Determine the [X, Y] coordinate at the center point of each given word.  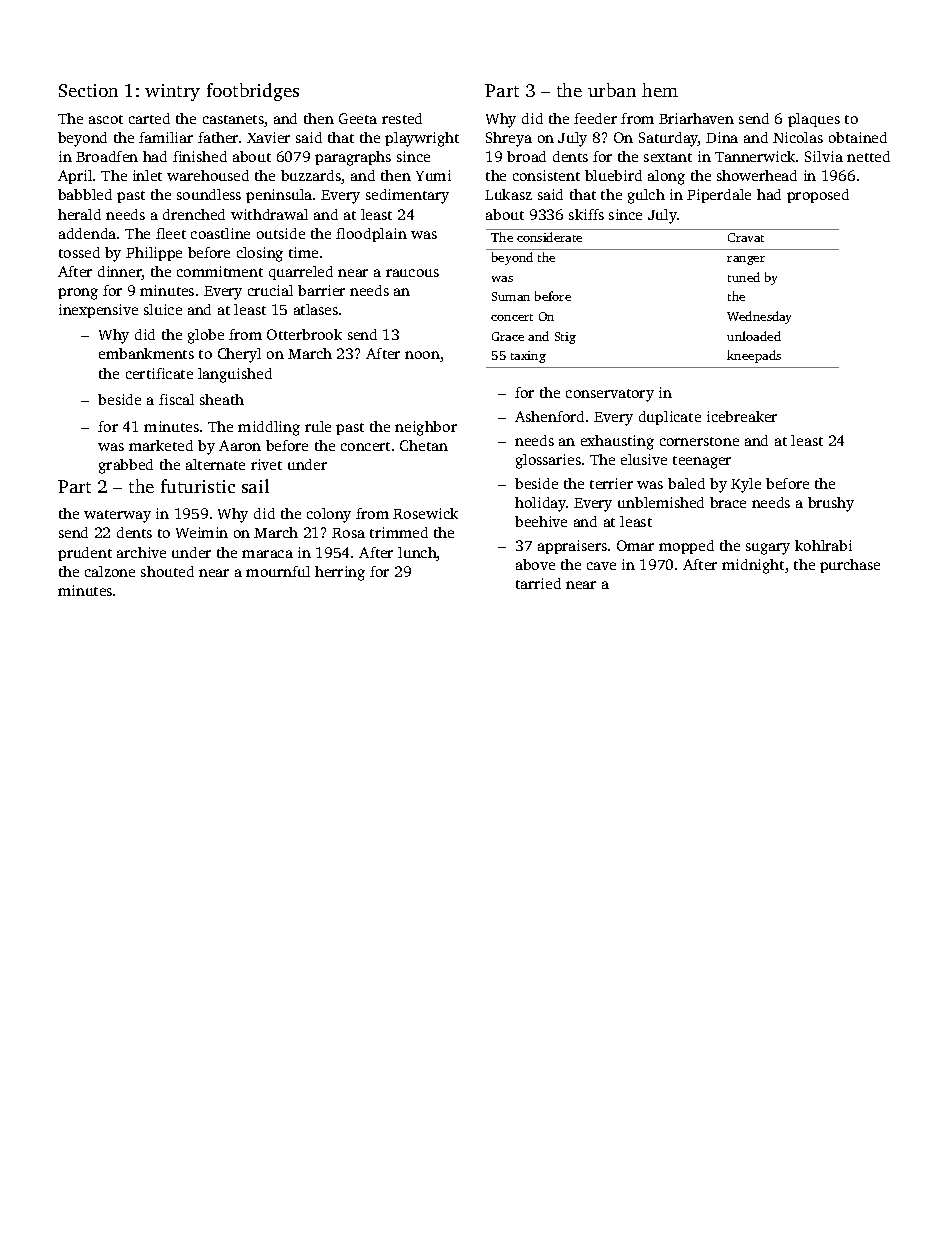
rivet [266, 464]
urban [612, 90]
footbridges [253, 92]
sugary [768, 549]
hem [660, 90]
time [303, 252]
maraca [267, 554]
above [535, 564]
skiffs [586, 214]
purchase [850, 566]
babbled [85, 194]
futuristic [198, 486]
